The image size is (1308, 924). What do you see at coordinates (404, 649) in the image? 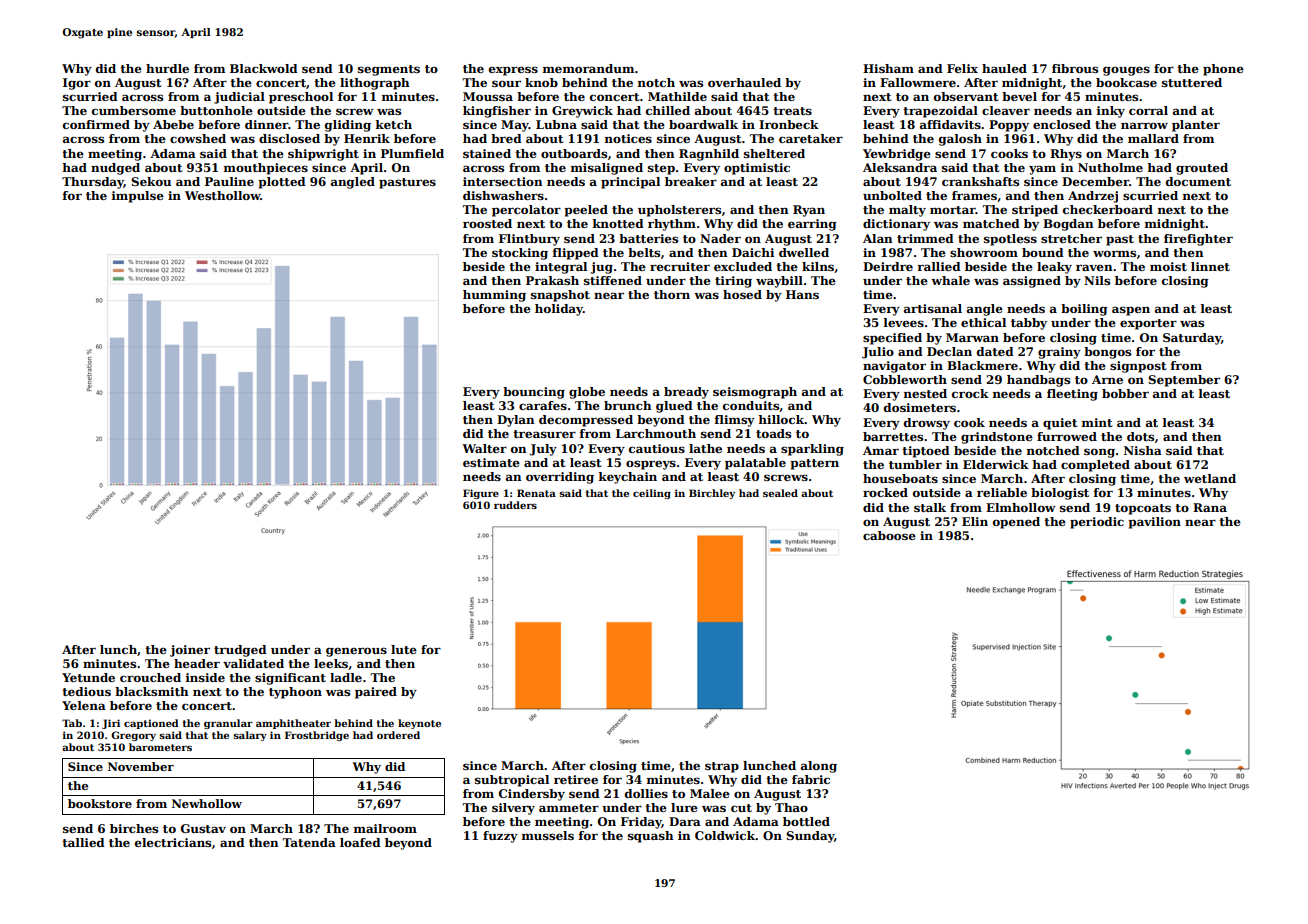
I see `lute` at bounding box center [404, 649].
